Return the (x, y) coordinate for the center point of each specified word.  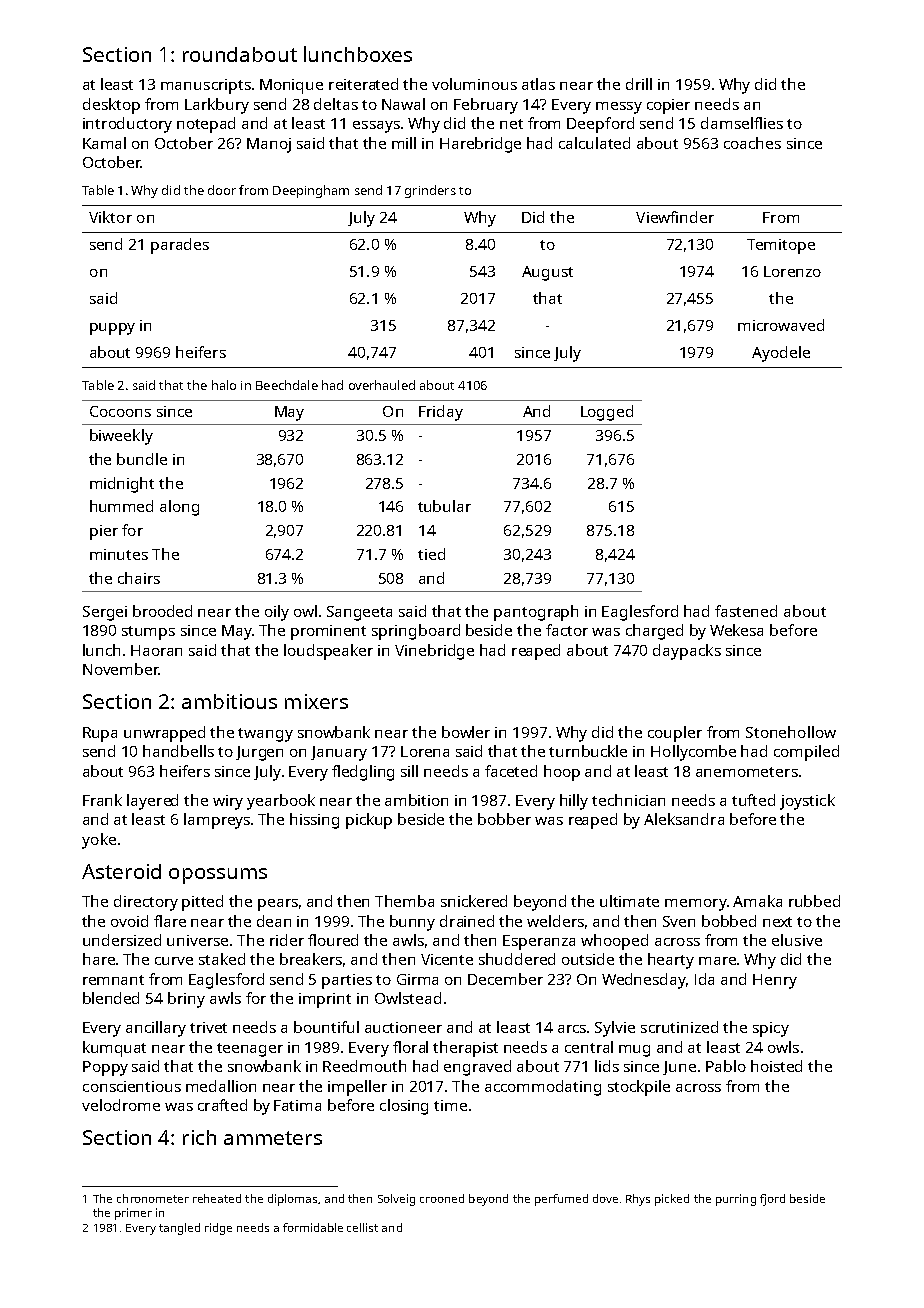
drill (639, 84)
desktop (111, 106)
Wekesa (736, 630)
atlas (538, 84)
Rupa (100, 734)
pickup (369, 821)
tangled (179, 1229)
